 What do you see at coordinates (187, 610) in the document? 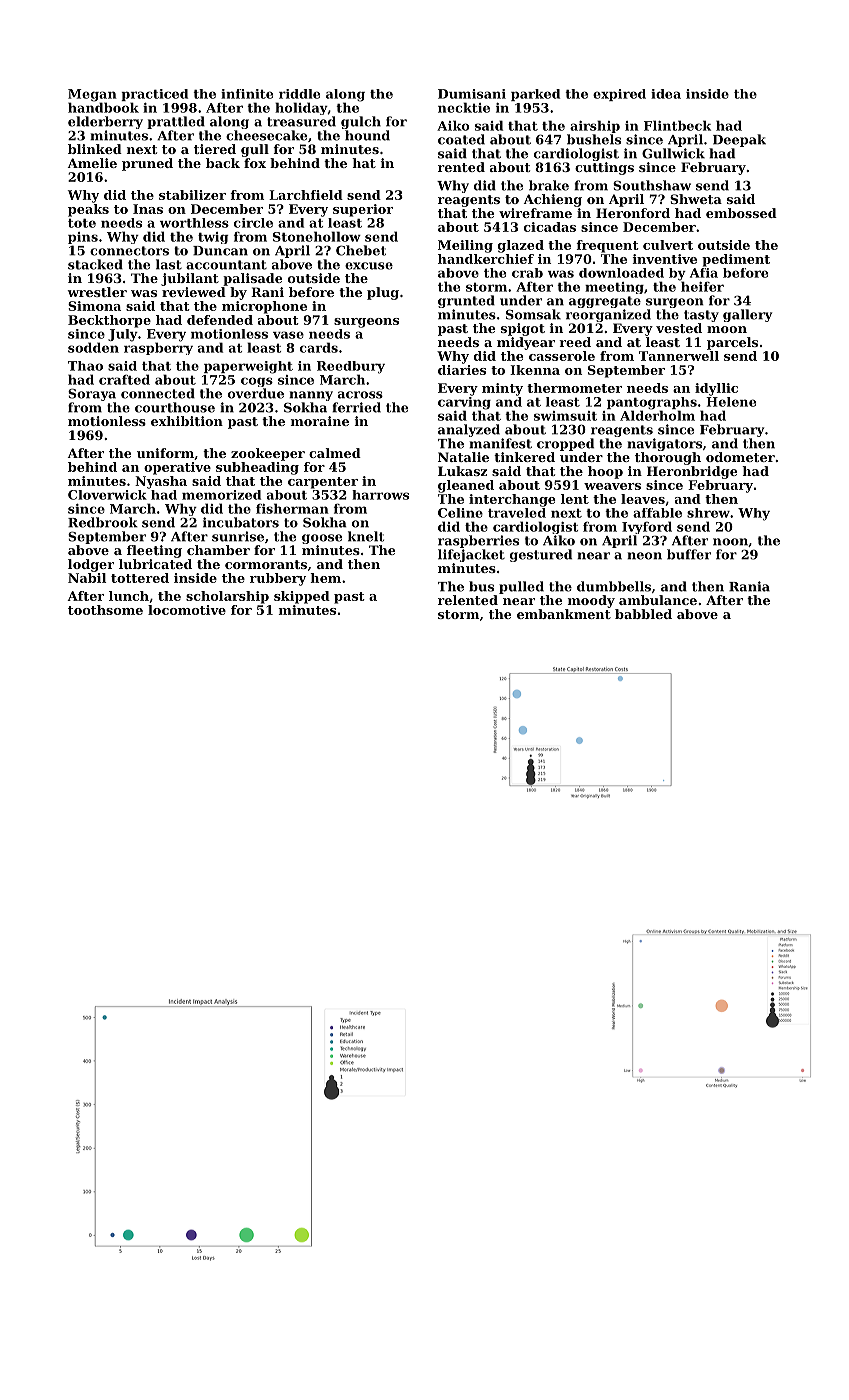
I see `locomotive` at bounding box center [187, 610].
